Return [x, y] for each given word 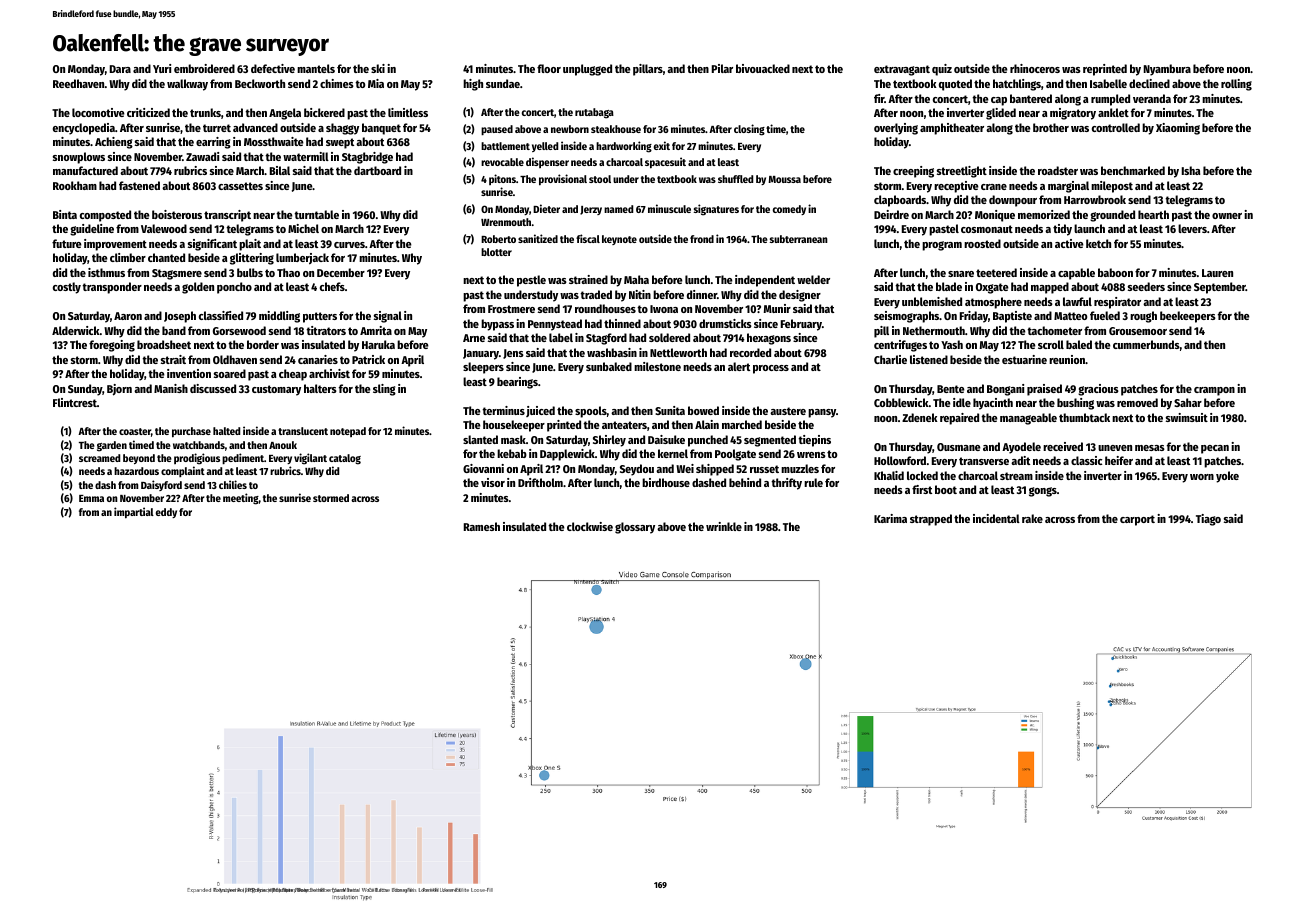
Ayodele [1021, 448]
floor [549, 68]
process [771, 369]
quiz [942, 70]
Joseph [180, 317]
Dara [120, 69]
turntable [316, 214]
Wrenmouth [506, 222]
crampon [1214, 391]
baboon [1115, 272]
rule [813, 482]
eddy [166, 513]
